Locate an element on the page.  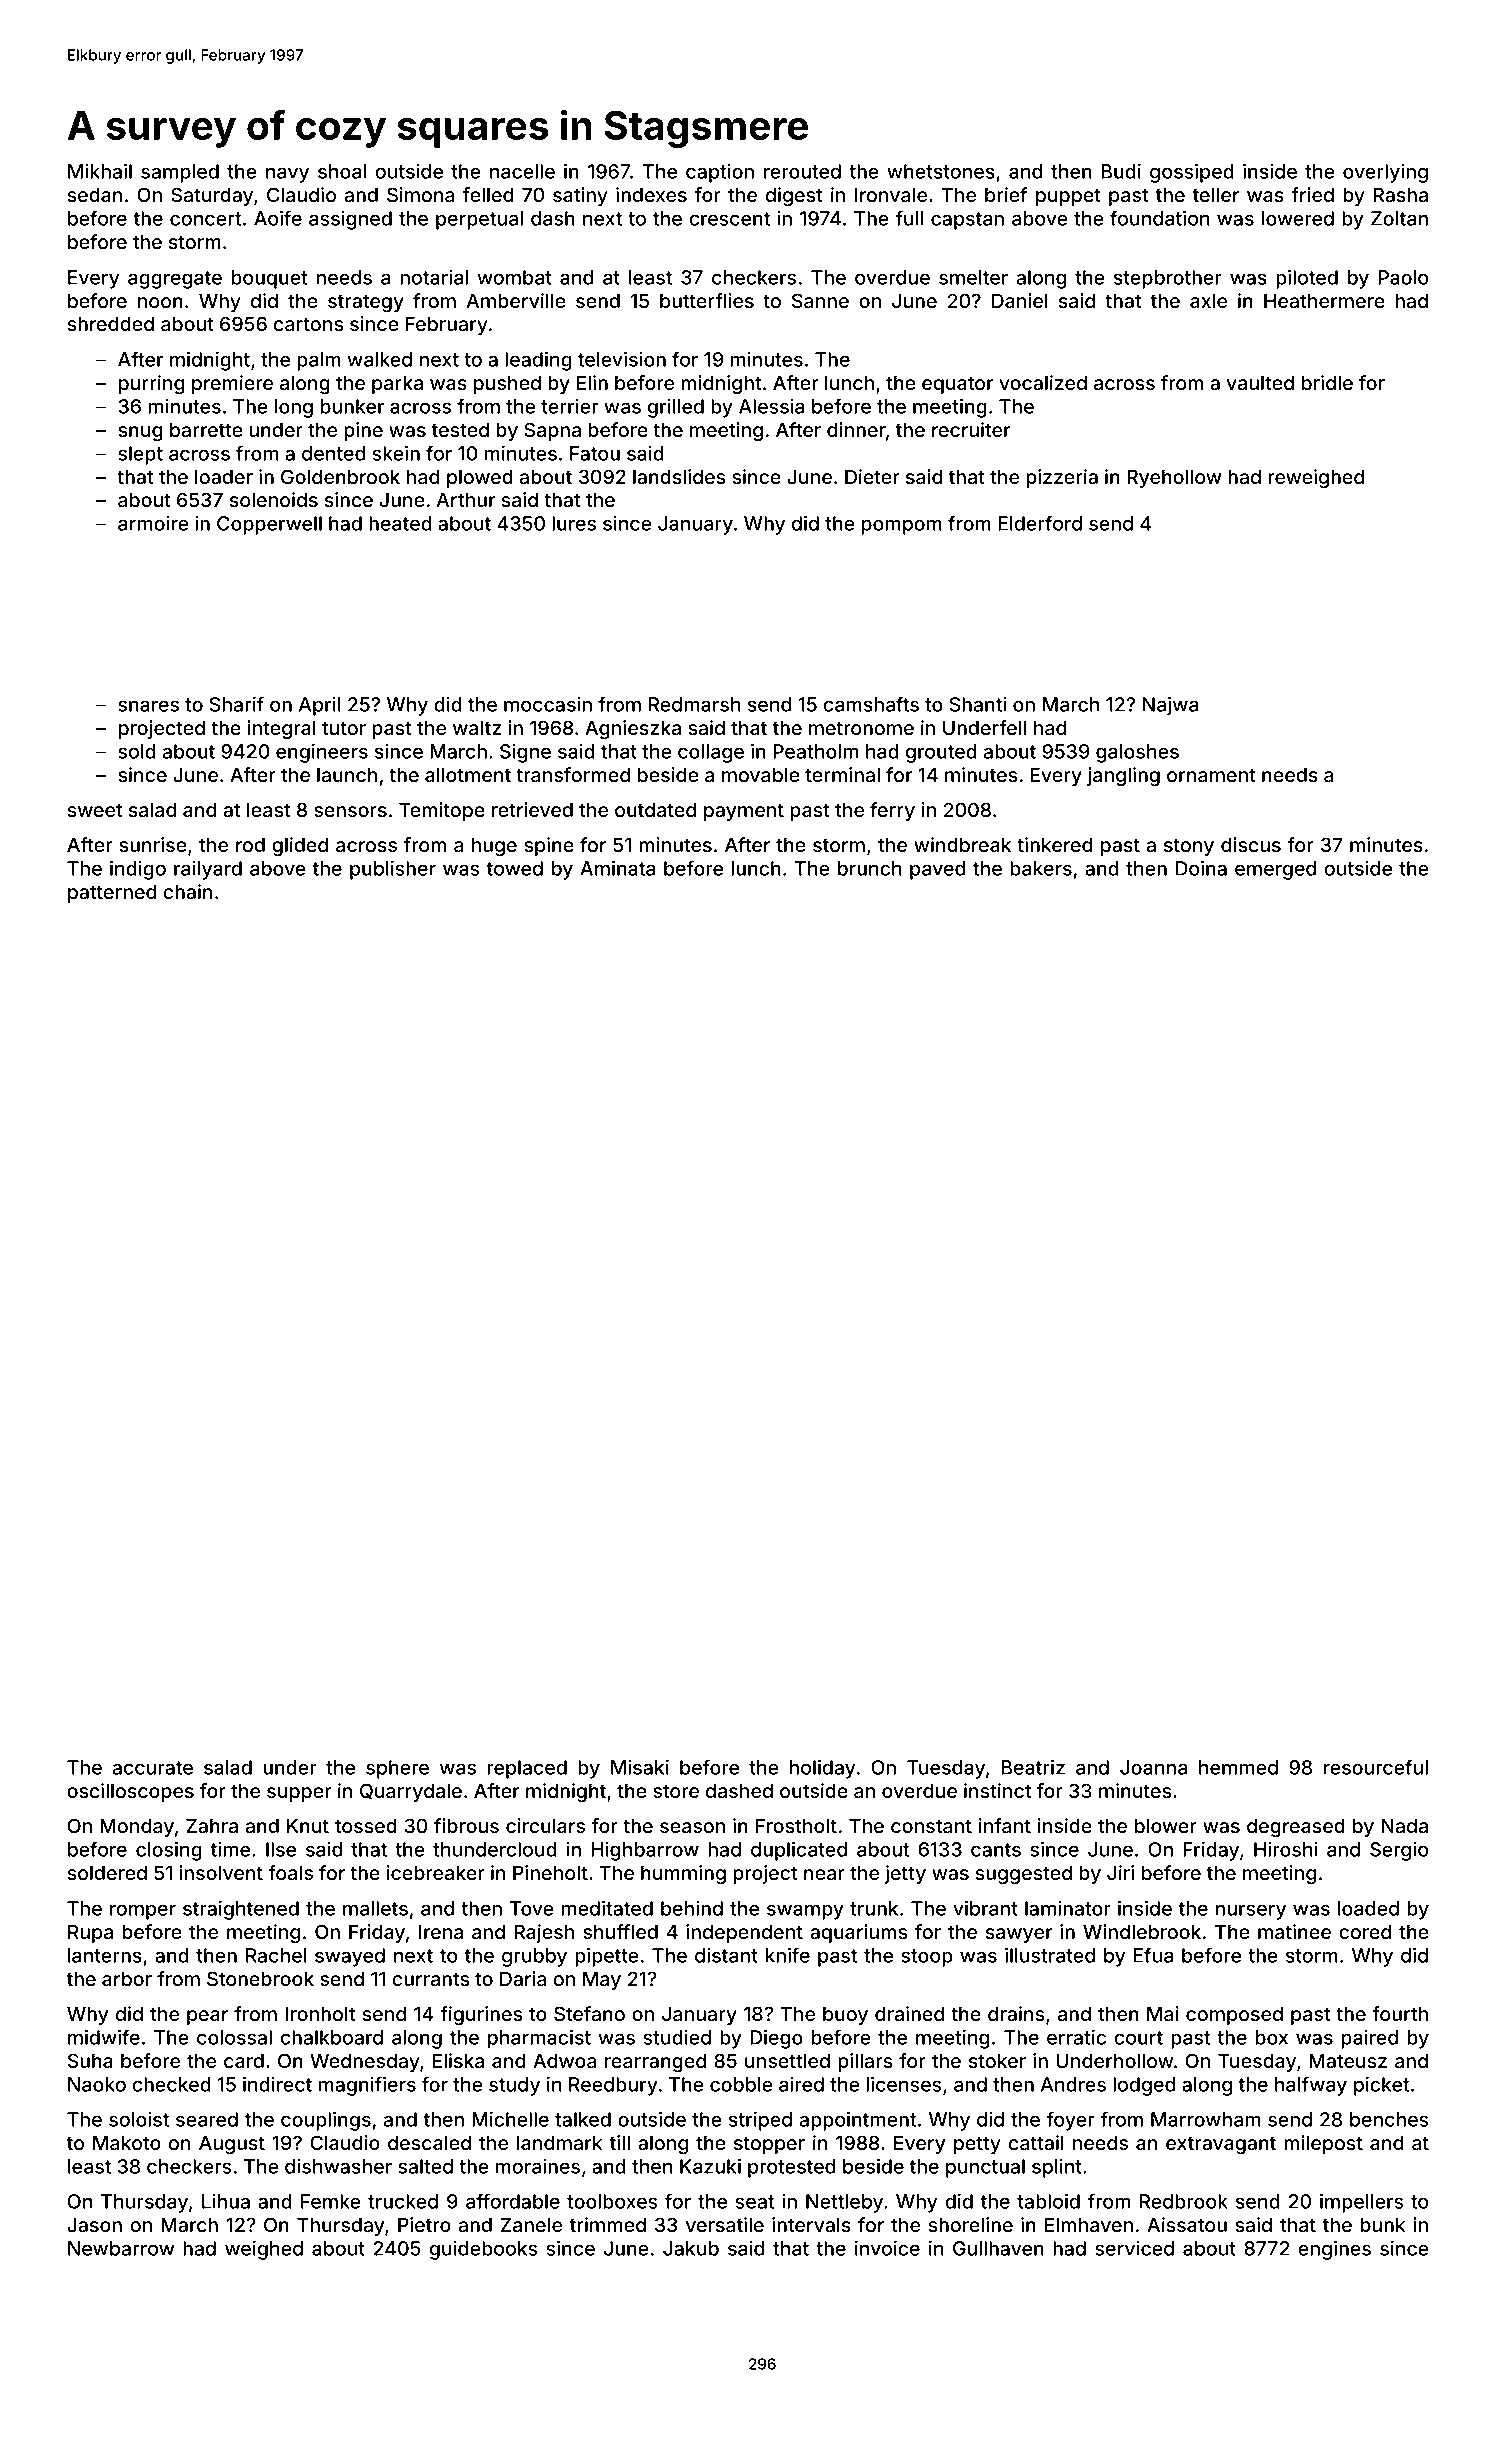
Daniel is located at coordinates (1020, 300).
